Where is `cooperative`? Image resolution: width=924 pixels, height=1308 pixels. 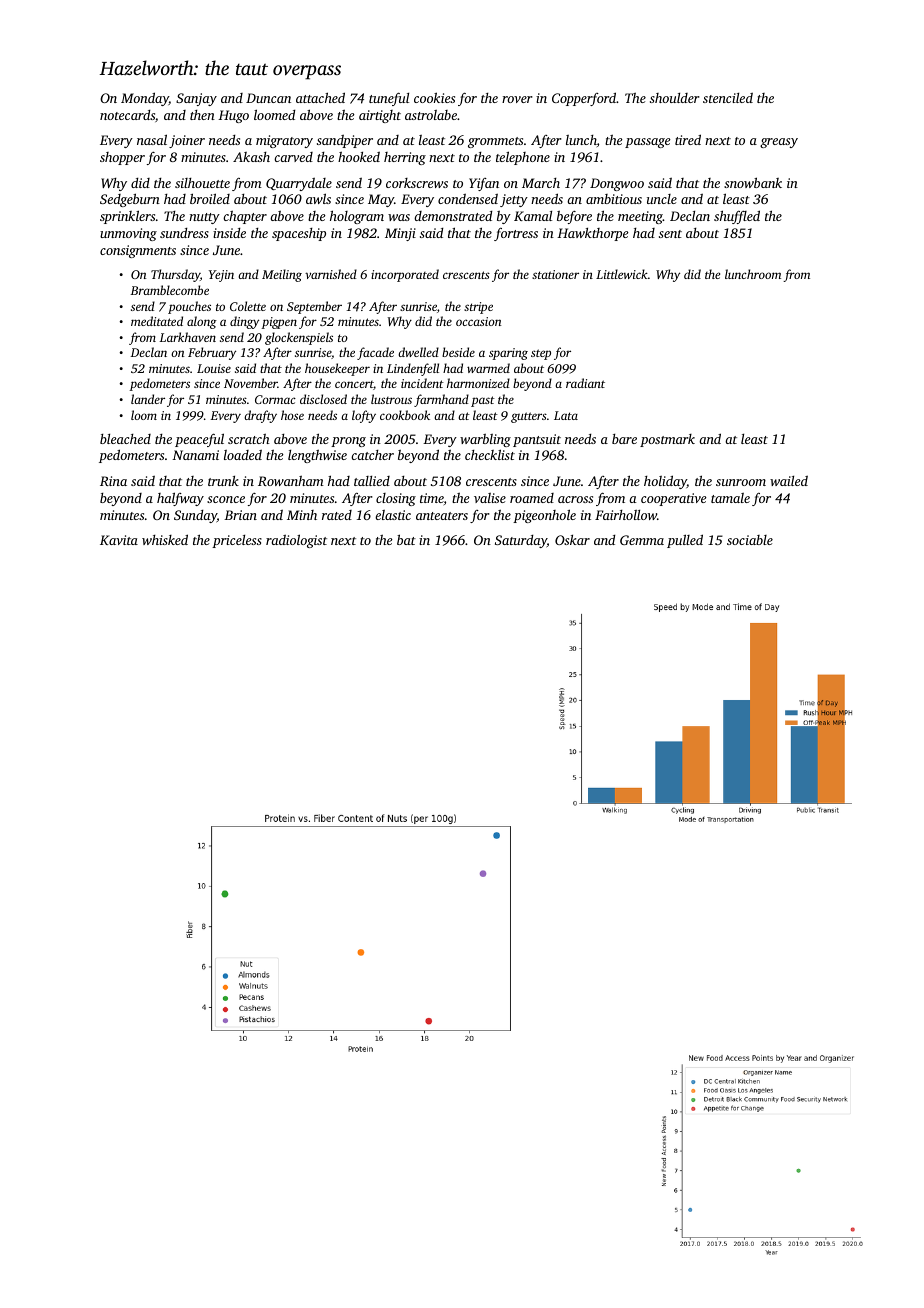
cooperative is located at coordinates (674, 499).
